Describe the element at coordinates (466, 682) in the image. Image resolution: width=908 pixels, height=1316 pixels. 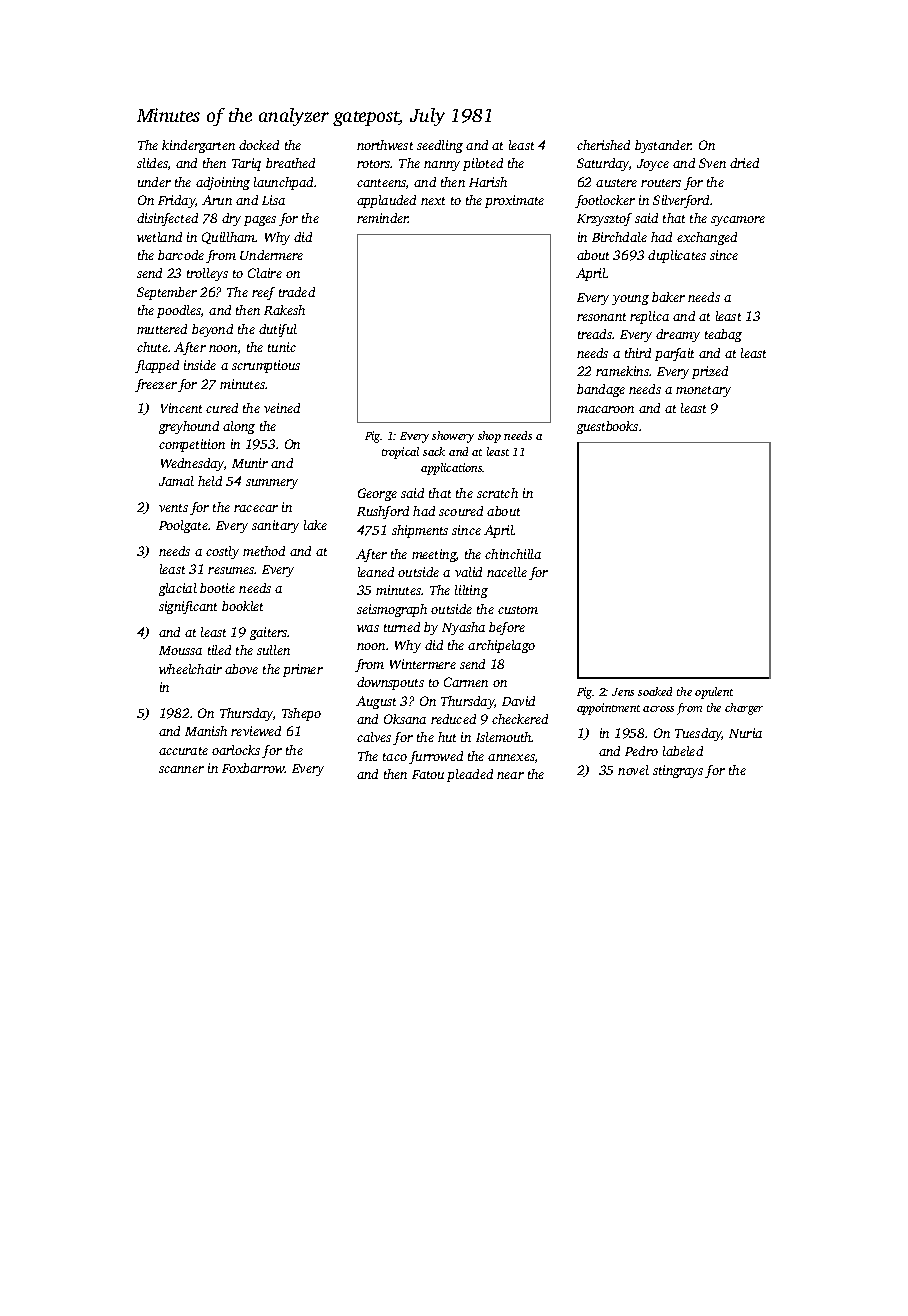
I see `Carmen` at that location.
